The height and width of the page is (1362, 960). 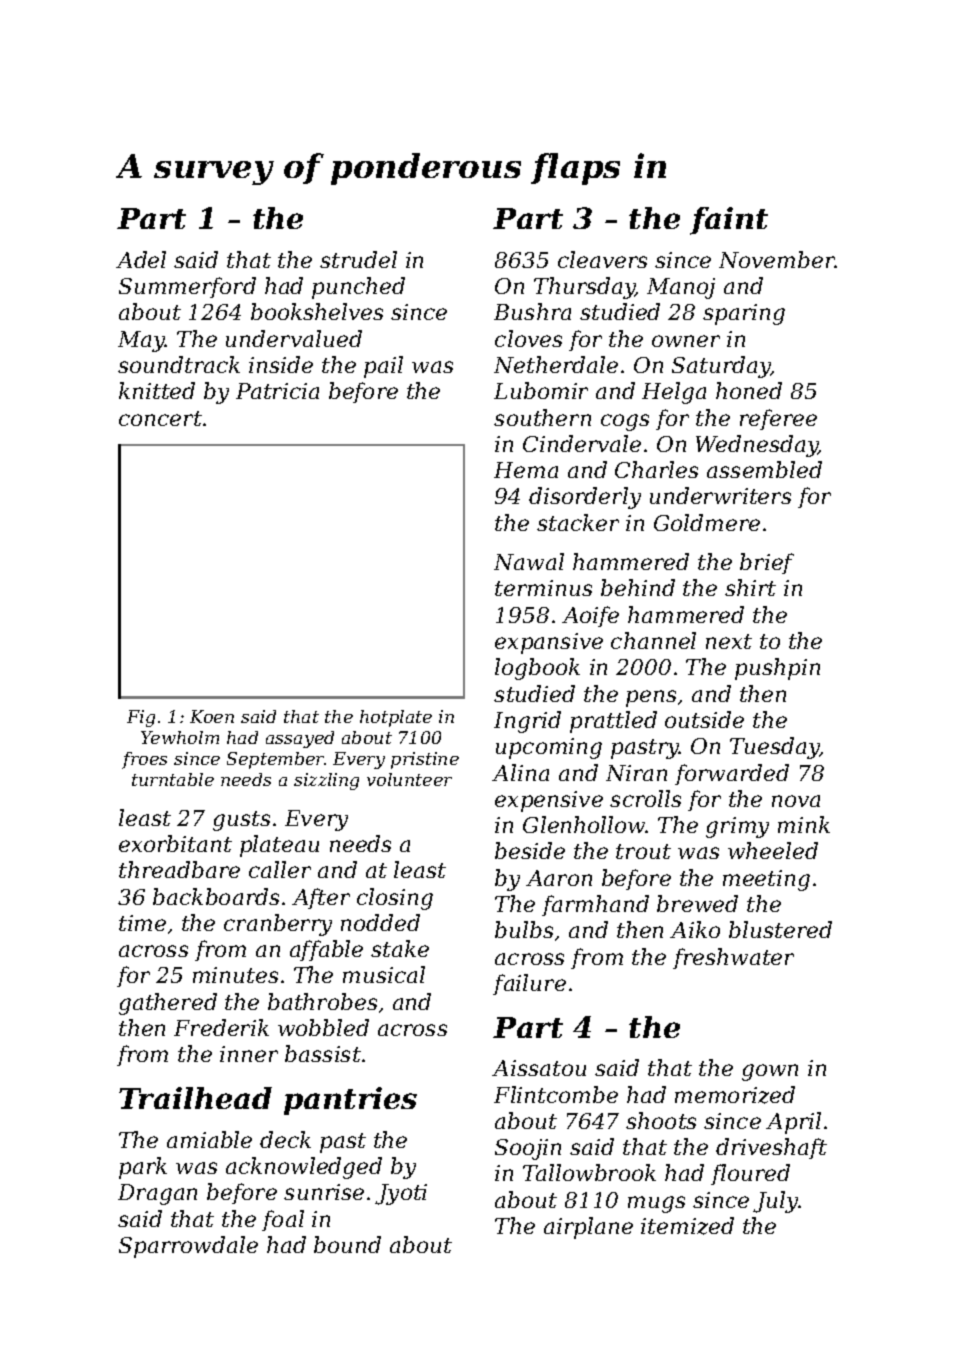 What do you see at coordinates (729, 641) in the page?
I see `next` at bounding box center [729, 641].
